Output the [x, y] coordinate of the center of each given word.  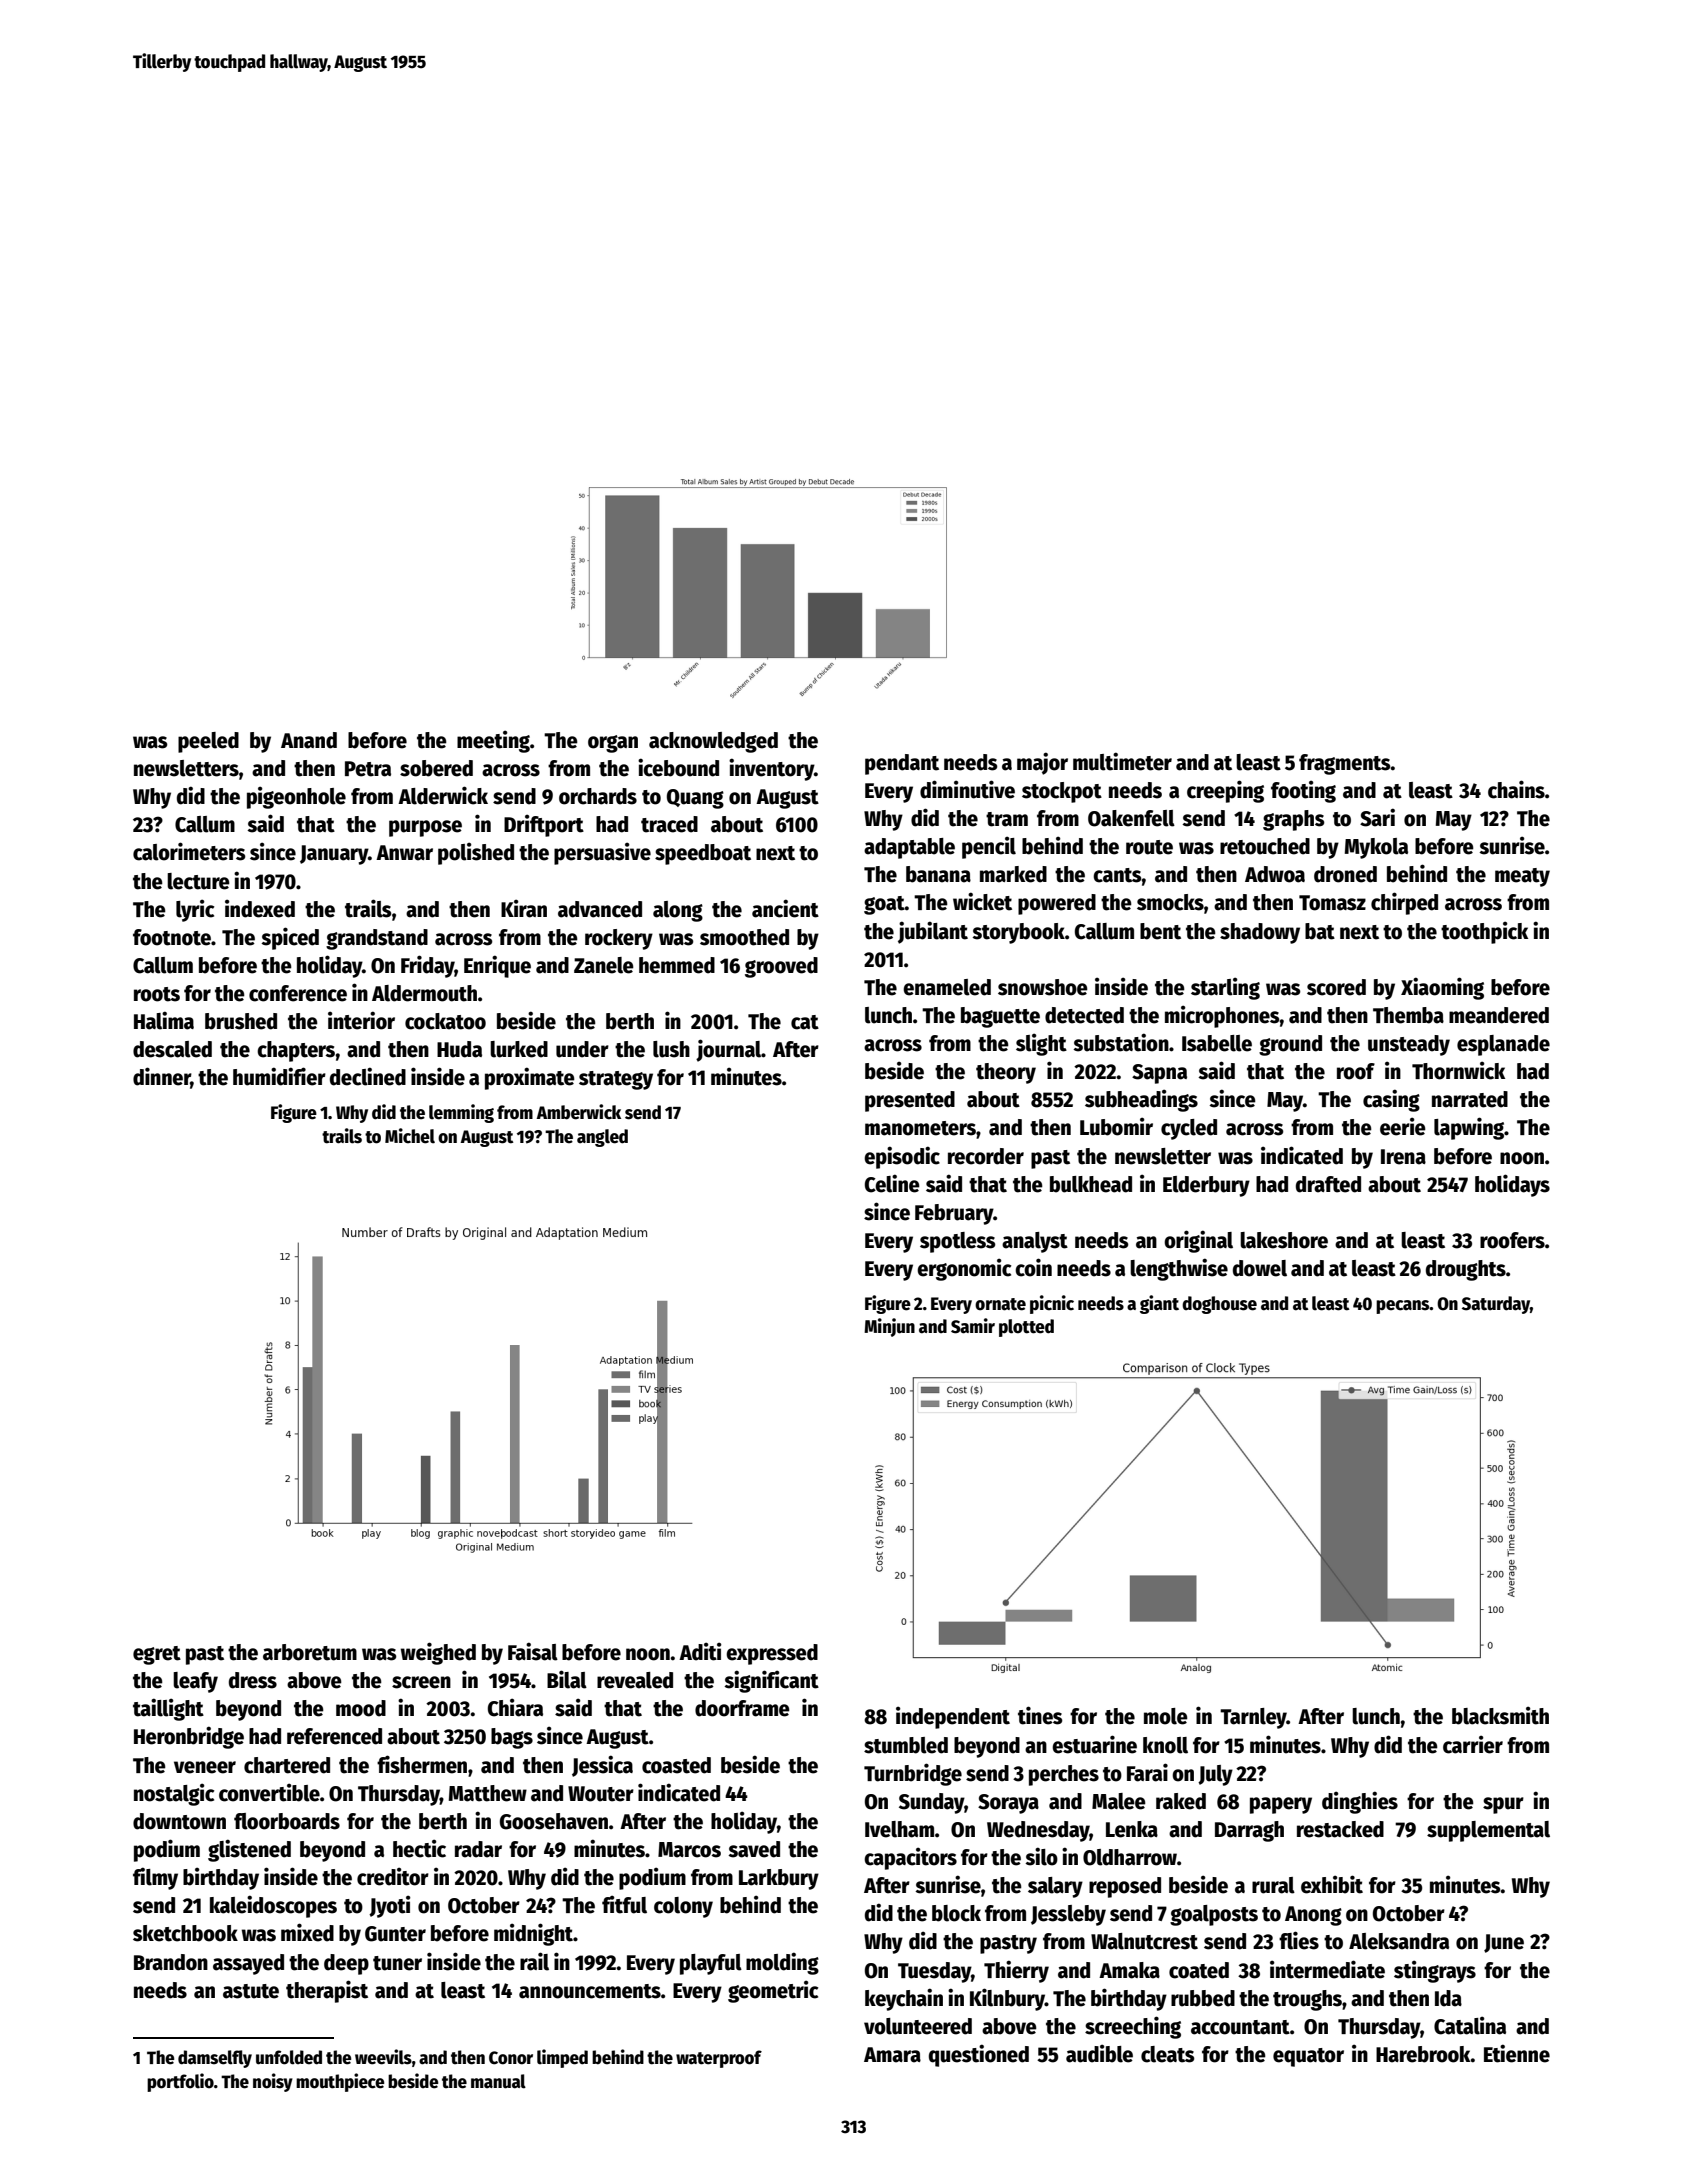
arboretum [310, 1652]
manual [498, 2081]
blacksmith [1500, 1715]
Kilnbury [1007, 1999]
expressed [772, 1654]
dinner [162, 1077]
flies [1299, 1940]
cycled [1189, 1129]
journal [728, 1050]
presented [910, 1101]
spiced [290, 938]
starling [1225, 988]
